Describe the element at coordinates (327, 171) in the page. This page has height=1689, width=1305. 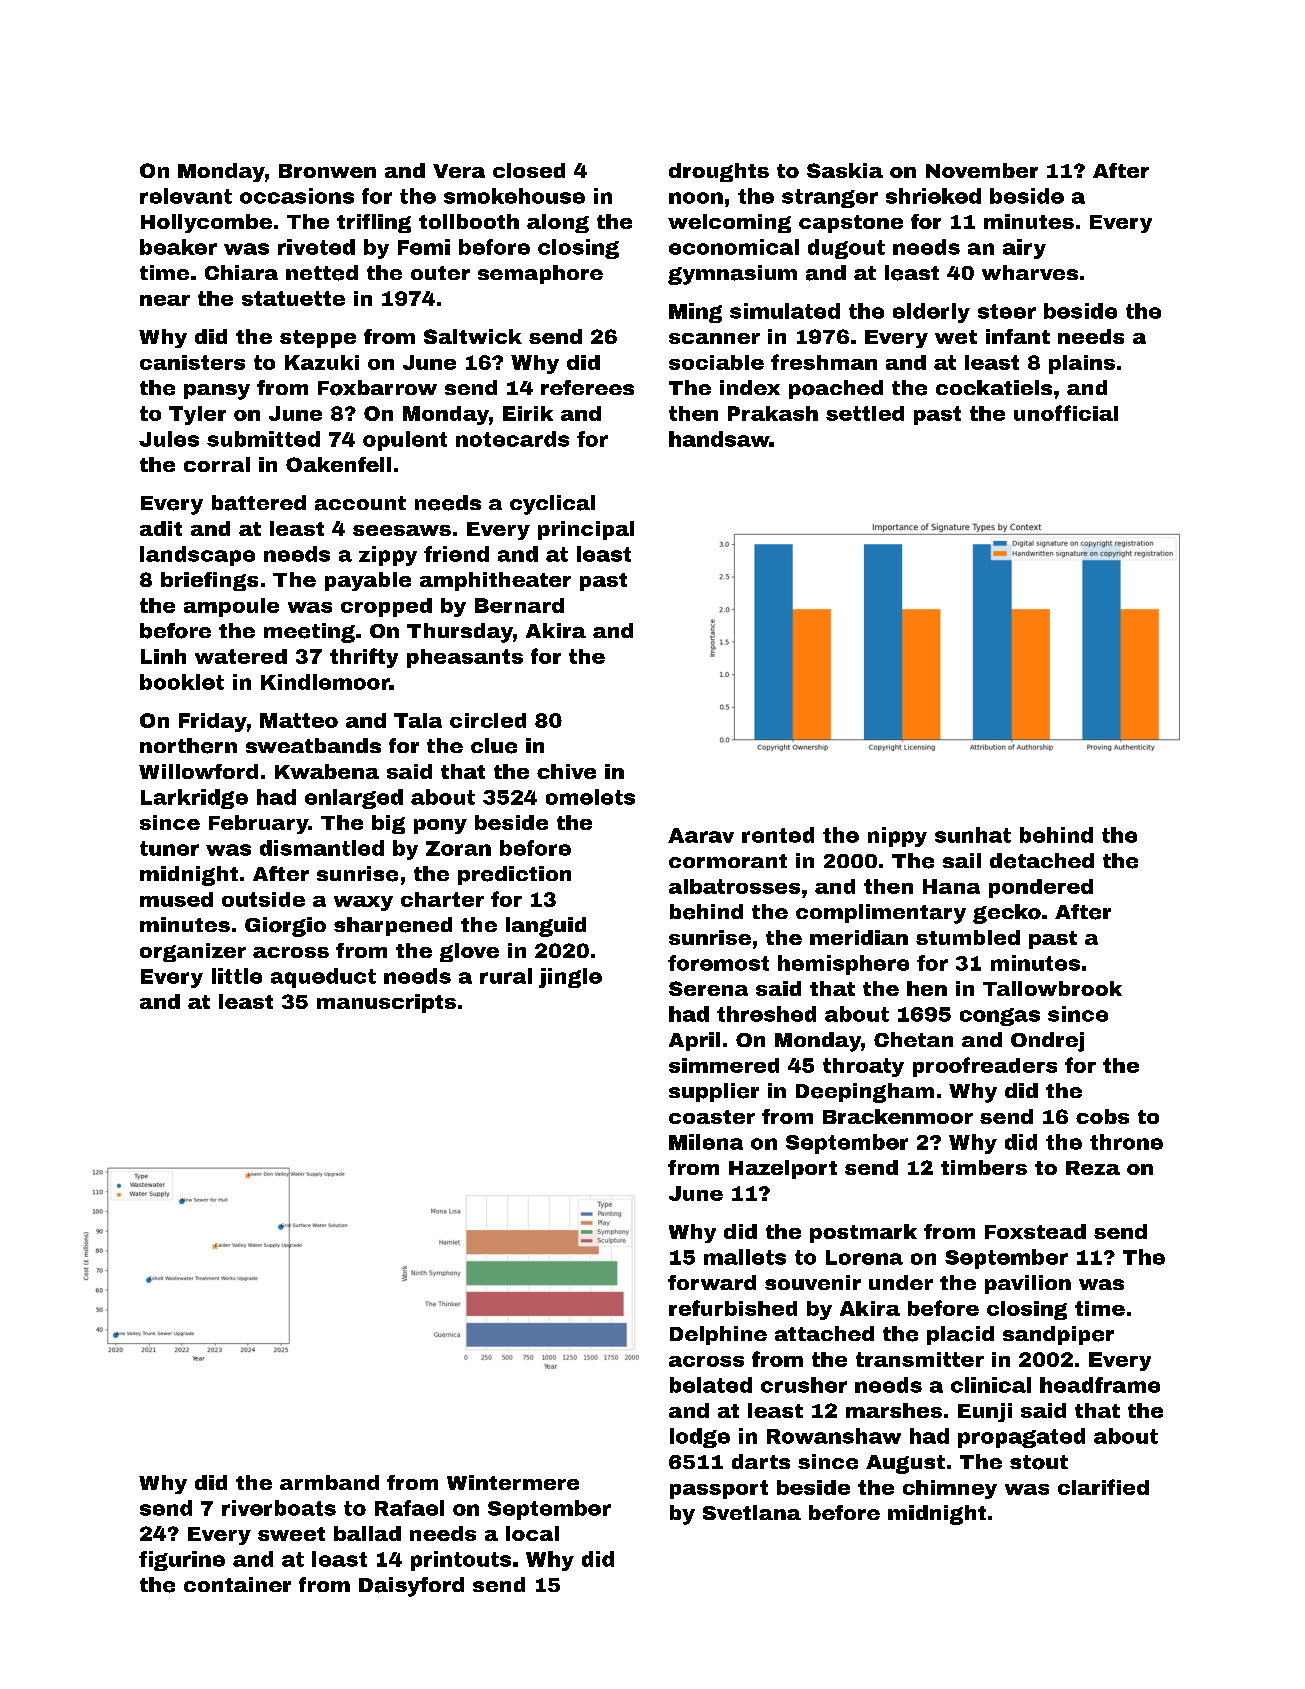
I see `Bronwen` at that location.
